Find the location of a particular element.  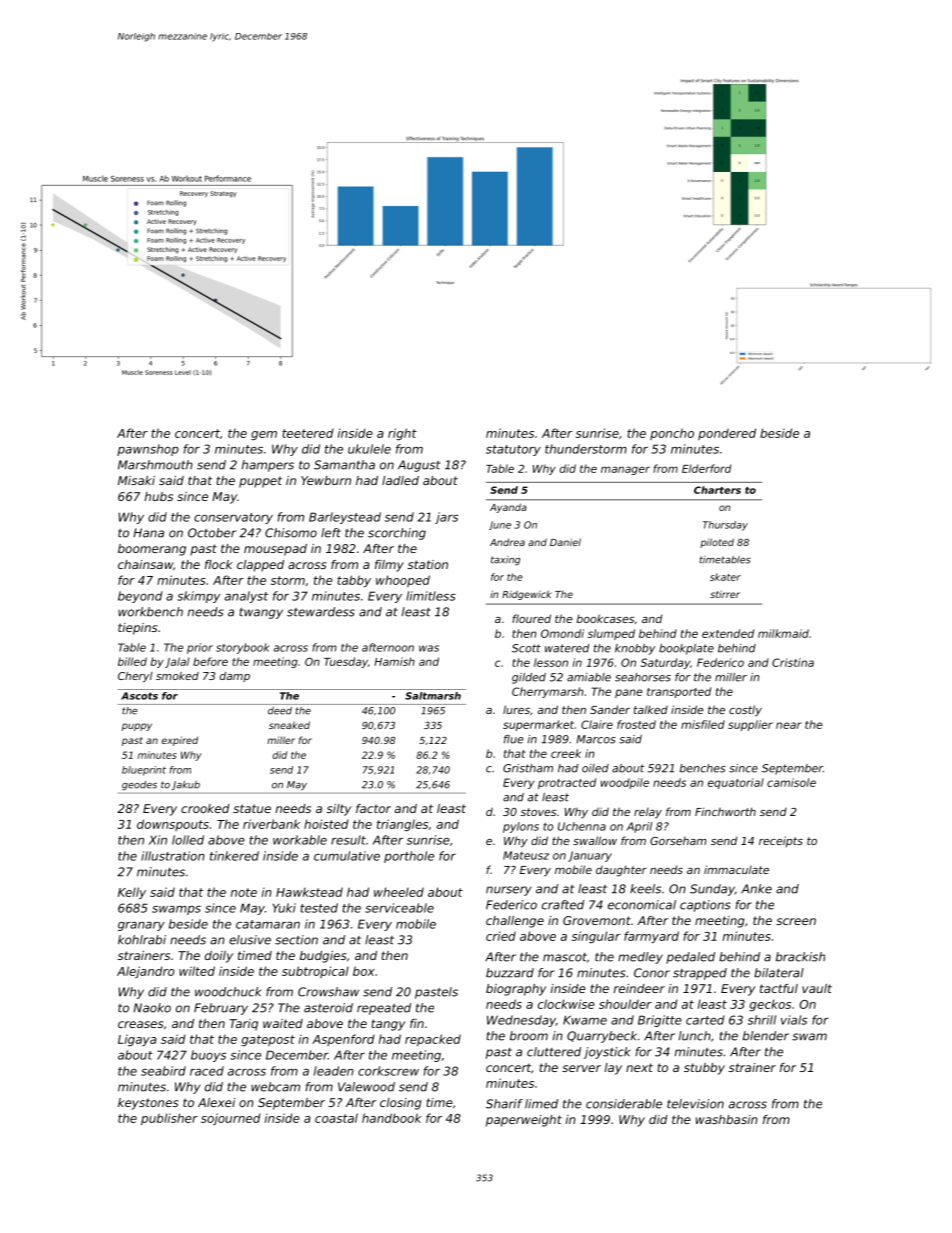

vials is located at coordinates (794, 1020).
